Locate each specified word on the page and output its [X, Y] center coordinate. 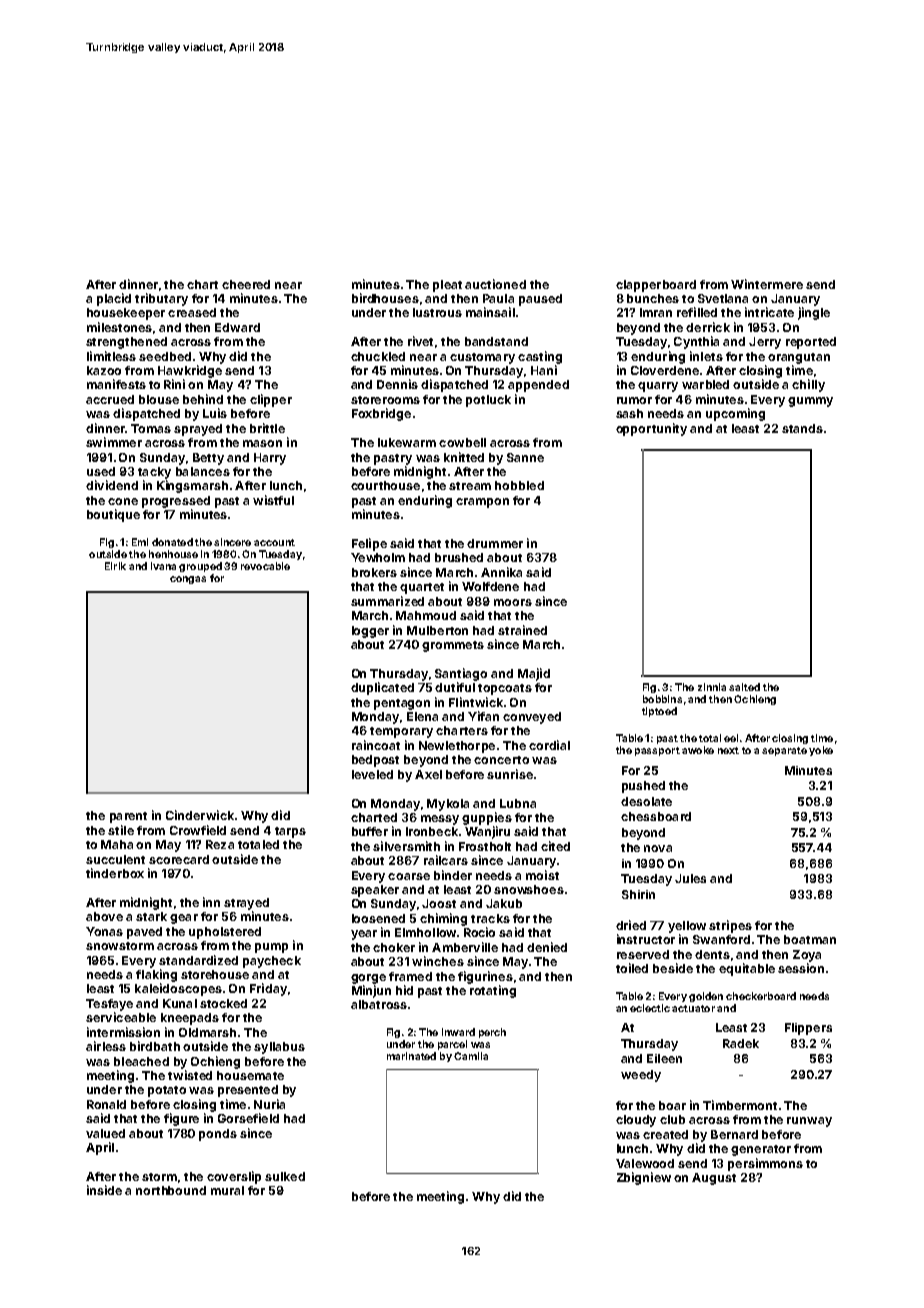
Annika [501, 572]
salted [744, 687]
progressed [176, 502]
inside [104, 1190]
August [714, 1179]
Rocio [479, 932]
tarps [290, 832]
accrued [110, 399]
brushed [459, 557]
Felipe [369, 544]
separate [784, 751]
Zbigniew [644, 1178]
